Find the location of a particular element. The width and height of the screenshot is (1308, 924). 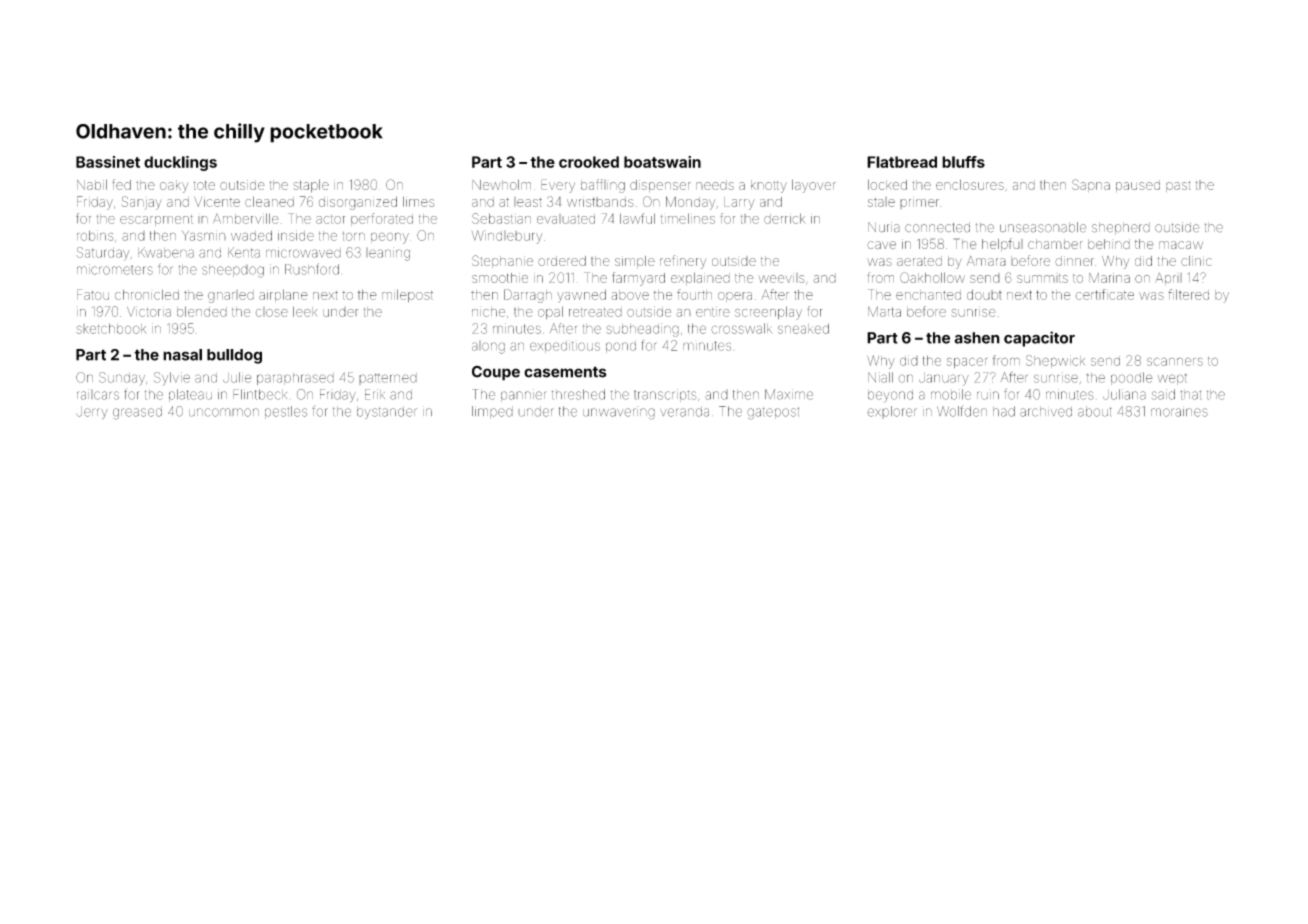

niche is located at coordinates (488, 312).
